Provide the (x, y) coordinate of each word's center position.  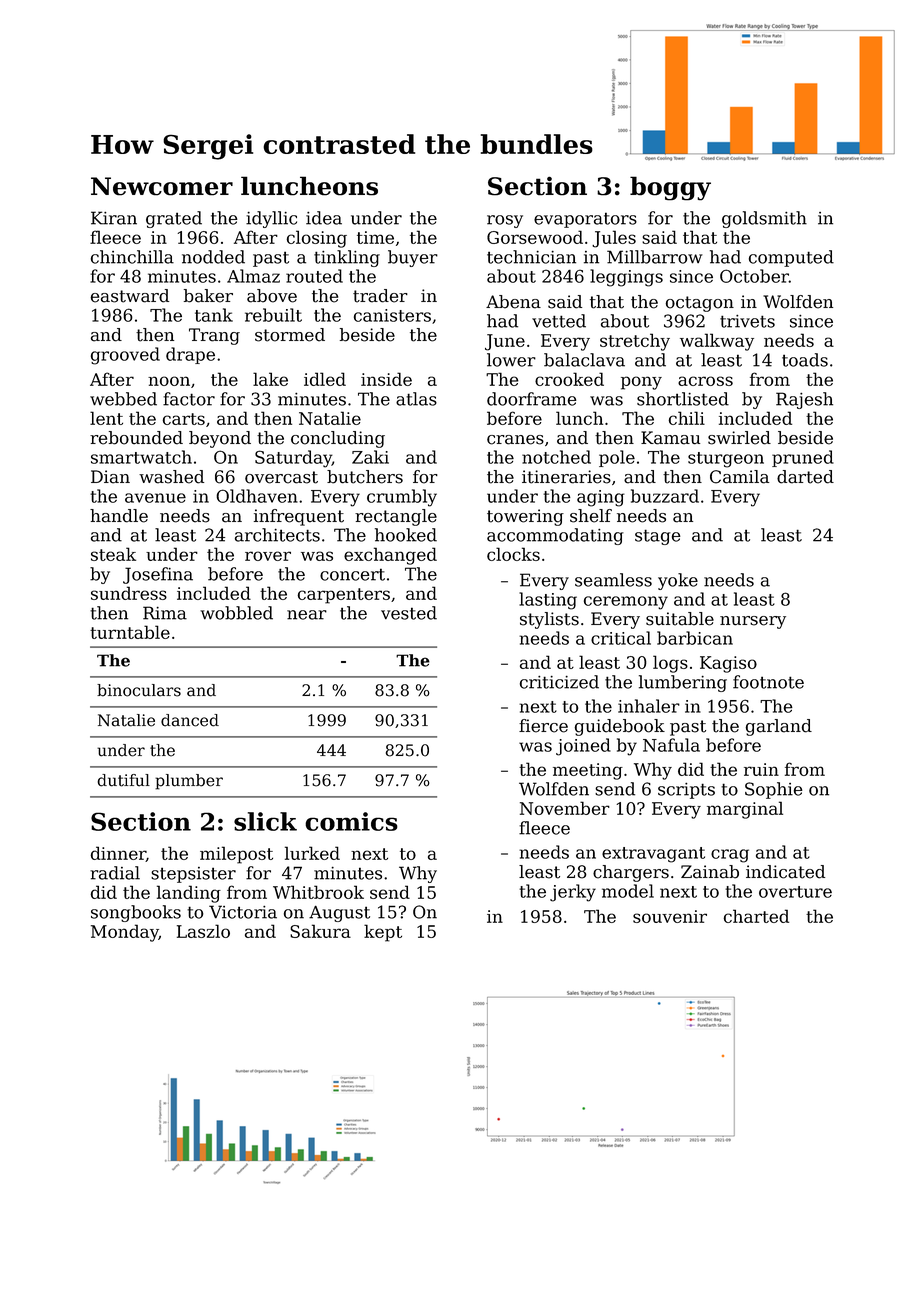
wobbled (236, 613)
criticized (559, 682)
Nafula (671, 745)
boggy (670, 188)
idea (324, 218)
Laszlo (203, 931)
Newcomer (162, 186)
